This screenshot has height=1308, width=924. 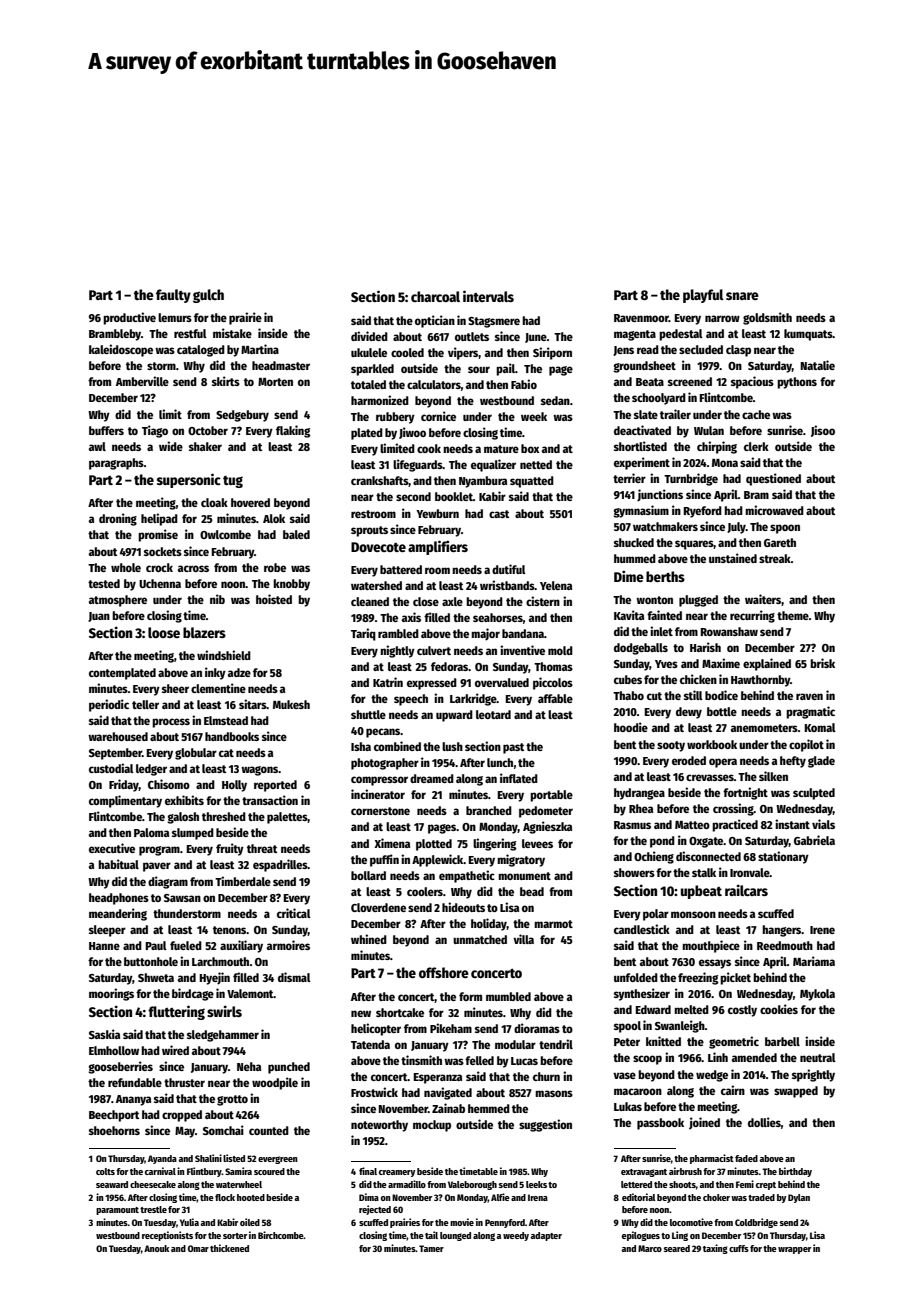 I want to click on custodial, so click(x=111, y=768).
